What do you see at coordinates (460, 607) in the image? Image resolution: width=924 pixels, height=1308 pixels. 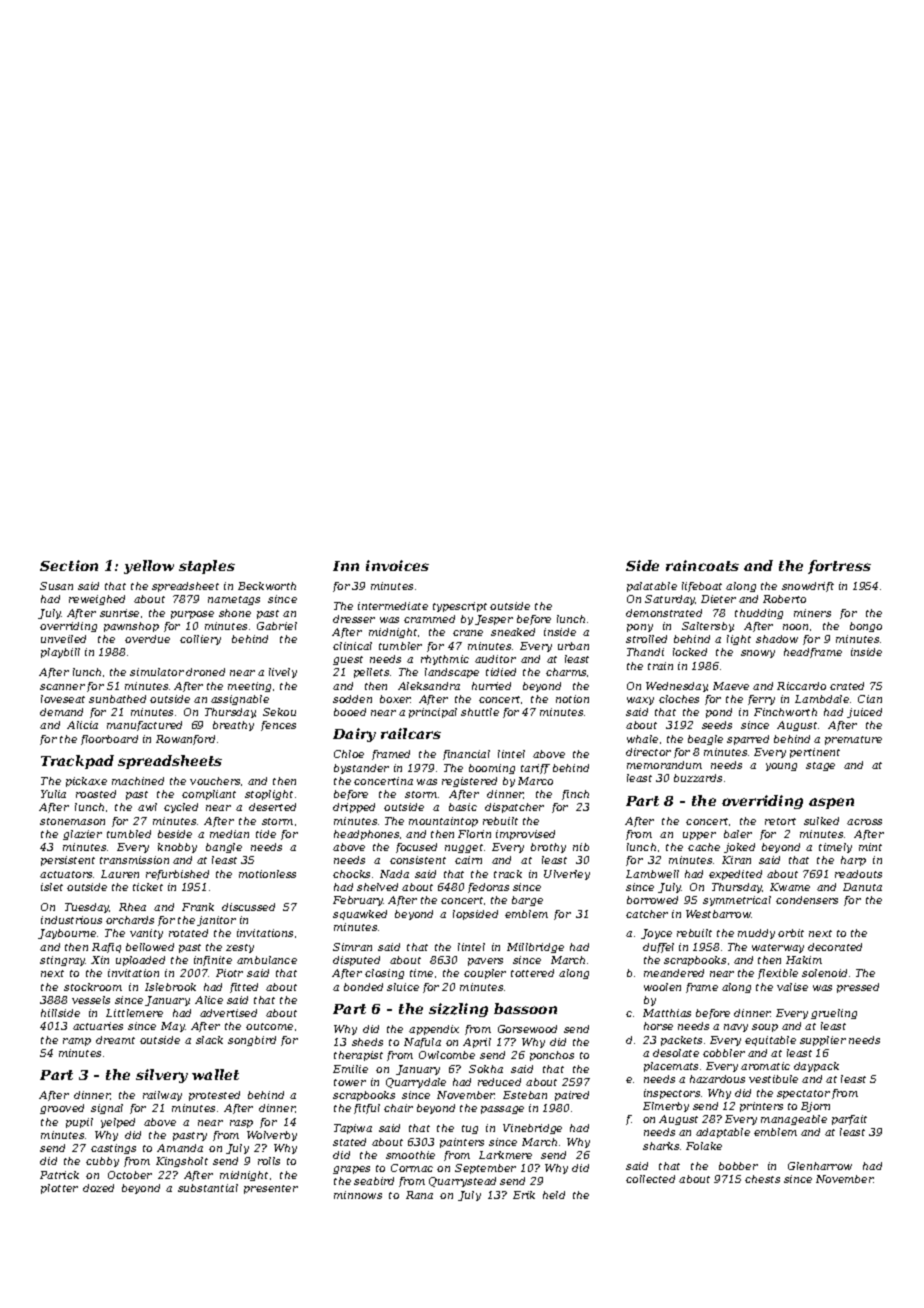 I see `typescript` at bounding box center [460, 607].
